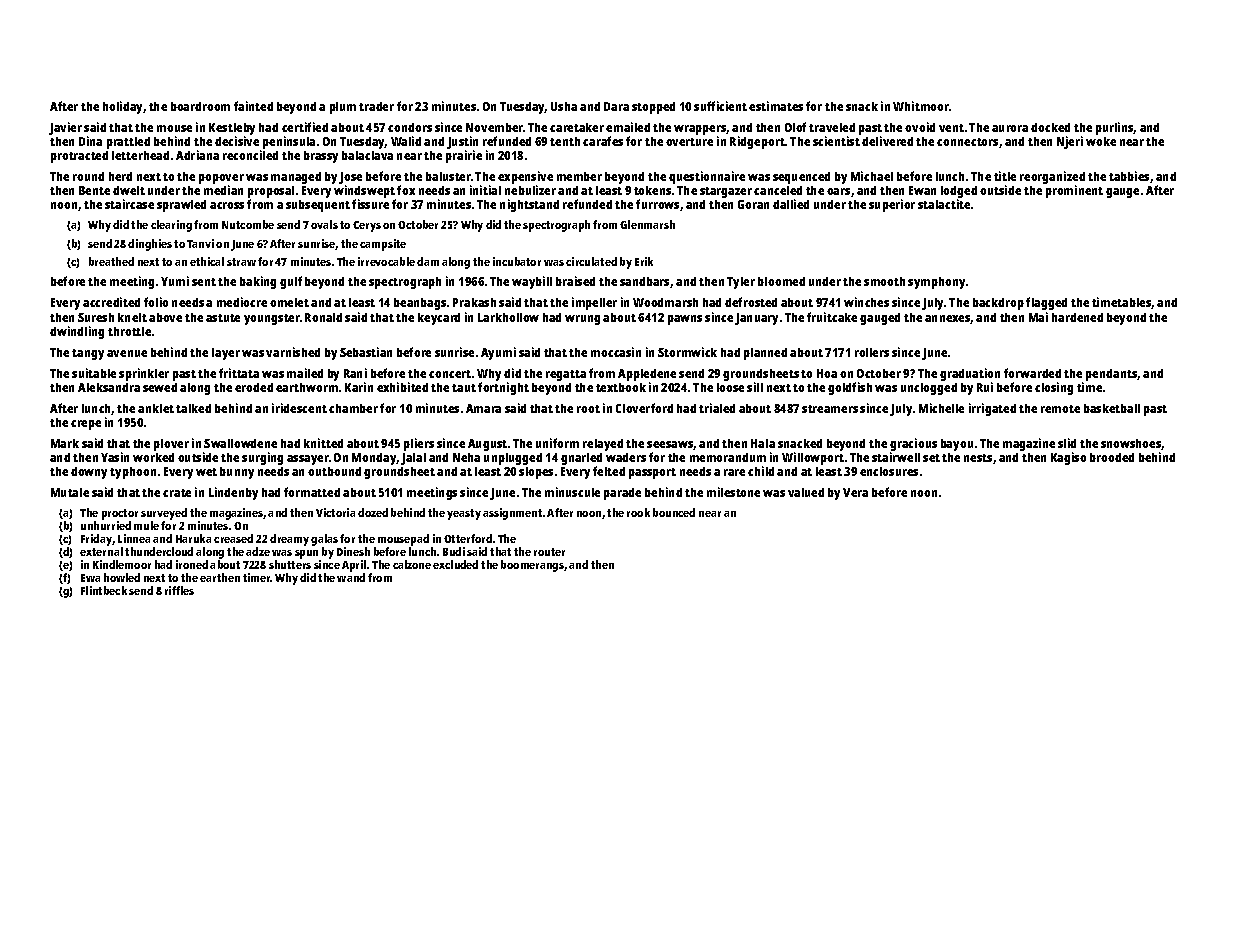  Describe the element at coordinates (79, 157) in the image. I see `protracted` at that location.
